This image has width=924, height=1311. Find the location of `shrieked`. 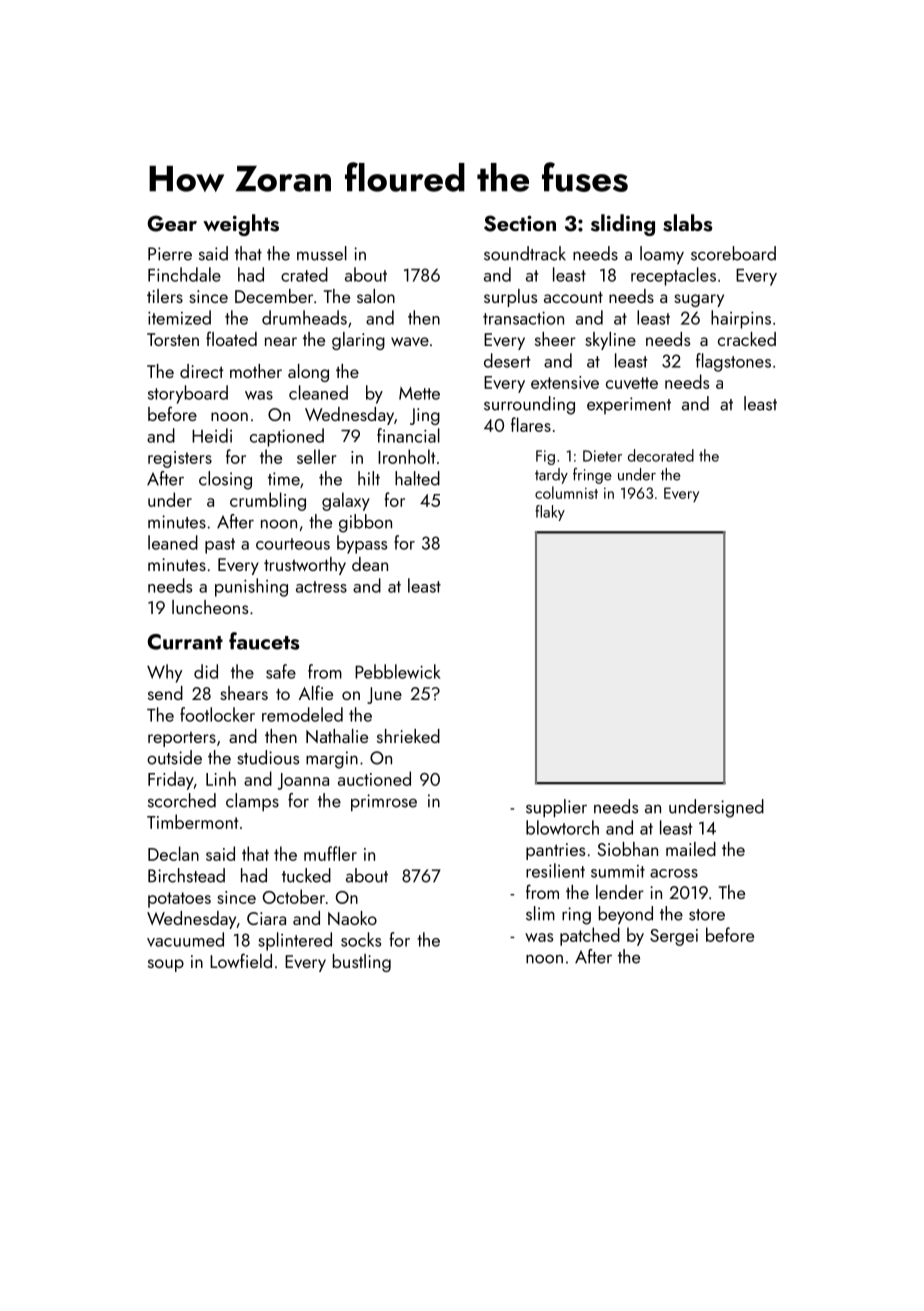

shrieked is located at coordinates (408, 736).
